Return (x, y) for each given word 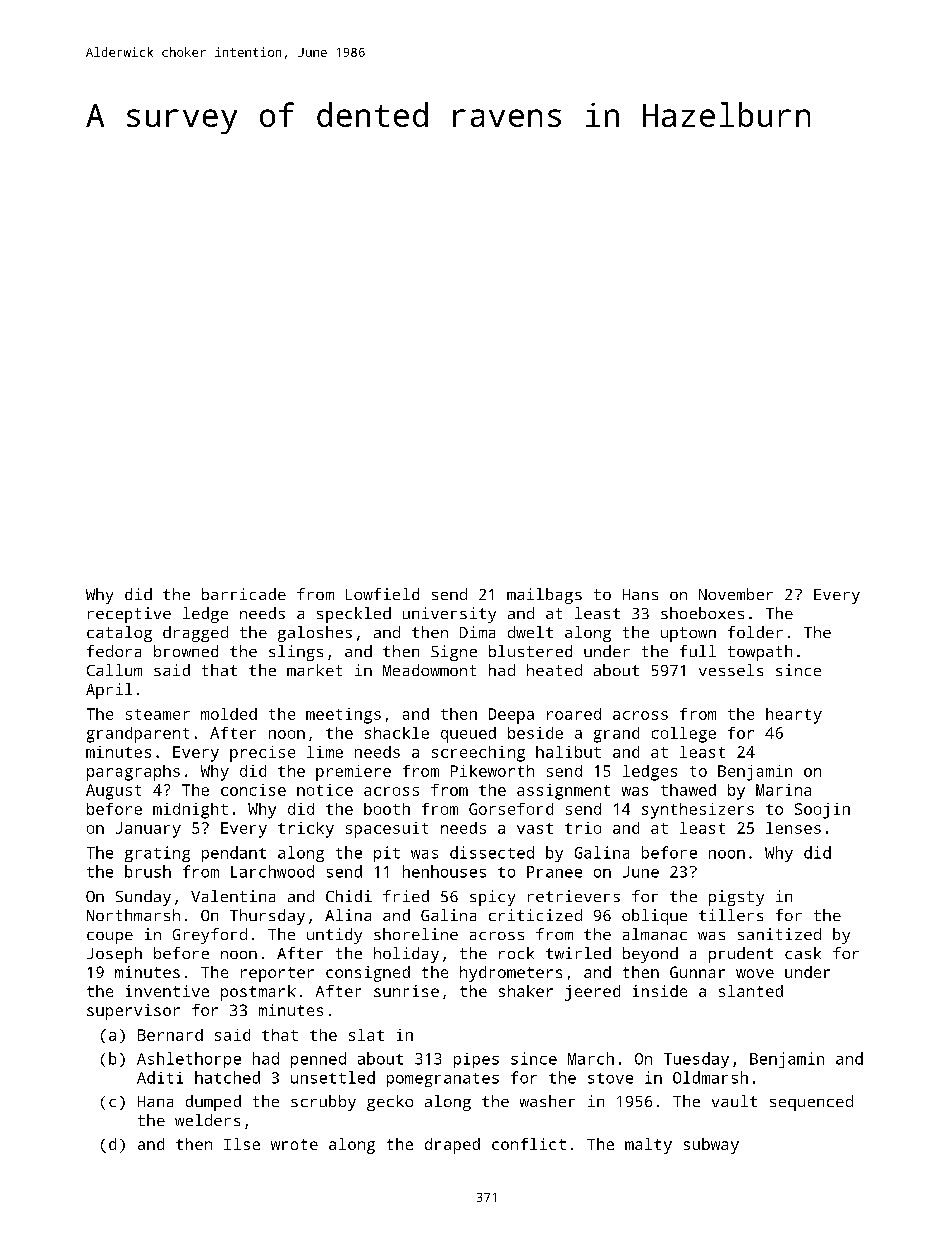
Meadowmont (429, 670)
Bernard (170, 1035)
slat (366, 1035)
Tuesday (696, 1060)
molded (229, 714)
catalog (119, 634)
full (698, 651)
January (148, 830)
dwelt (530, 632)
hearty (794, 716)
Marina (783, 790)
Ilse (242, 1144)
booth (387, 809)
